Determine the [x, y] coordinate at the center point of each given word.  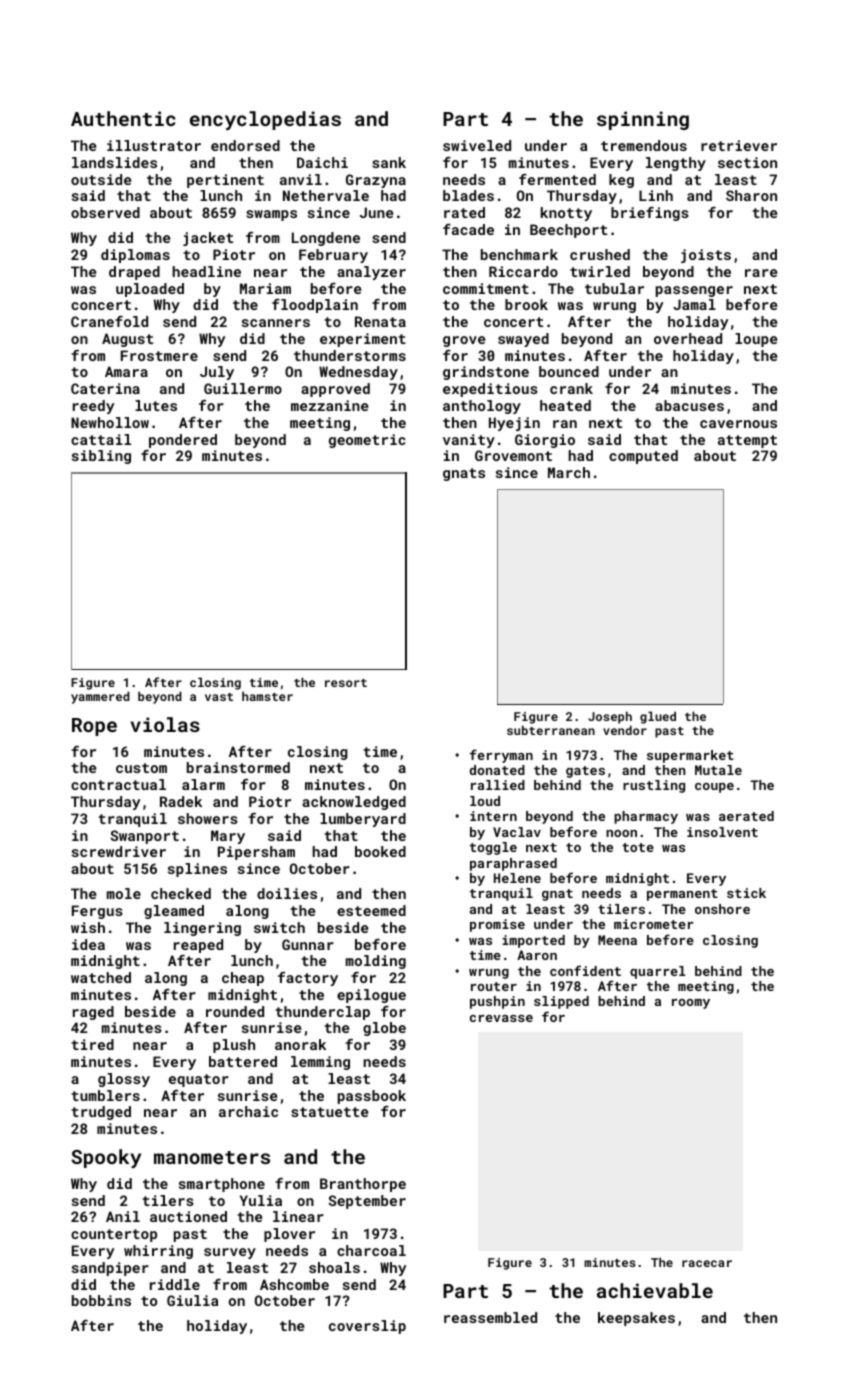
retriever [739, 145]
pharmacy [646, 817]
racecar [707, 1263]
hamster [267, 696]
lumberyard [363, 820]
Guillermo [243, 388]
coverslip [367, 1327]
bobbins [101, 1300]
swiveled [477, 145]
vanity [469, 441]
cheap [243, 979]
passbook [372, 1097]
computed [643, 457]
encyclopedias [265, 120]
